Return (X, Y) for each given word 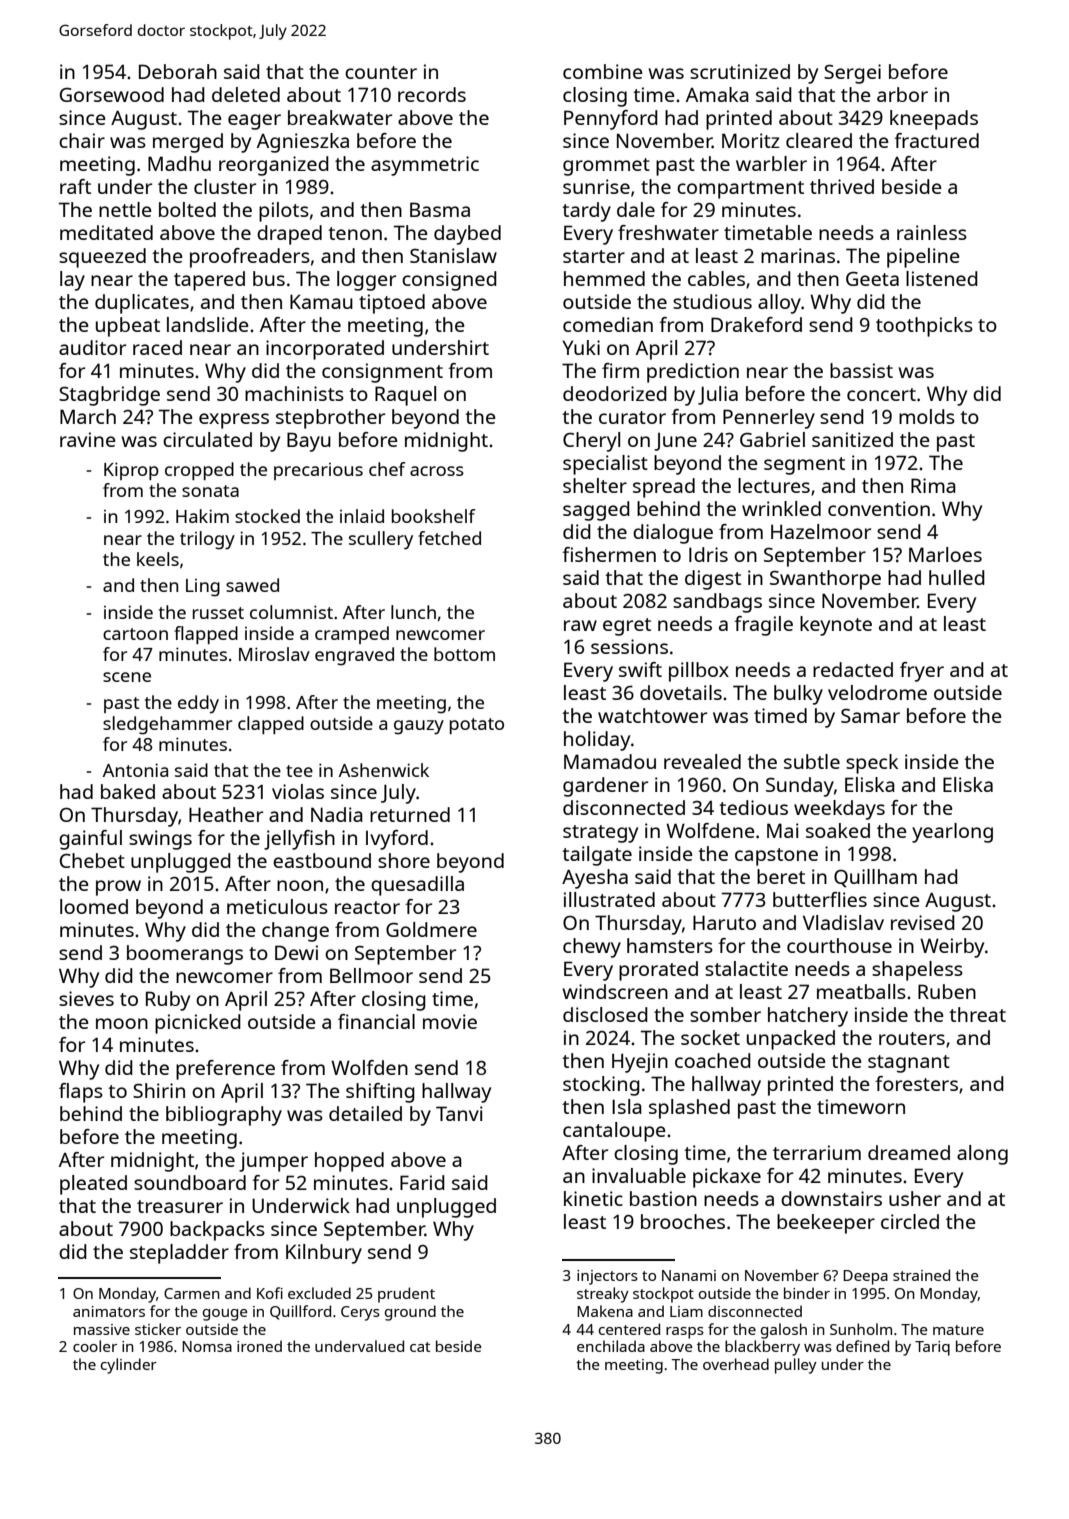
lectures (774, 485)
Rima (933, 485)
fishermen (609, 554)
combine (603, 71)
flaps (81, 1093)
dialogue (673, 534)
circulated (207, 439)
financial (376, 1021)
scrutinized (740, 71)
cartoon (135, 634)
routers (912, 1038)
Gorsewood (112, 94)
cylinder (129, 1366)
